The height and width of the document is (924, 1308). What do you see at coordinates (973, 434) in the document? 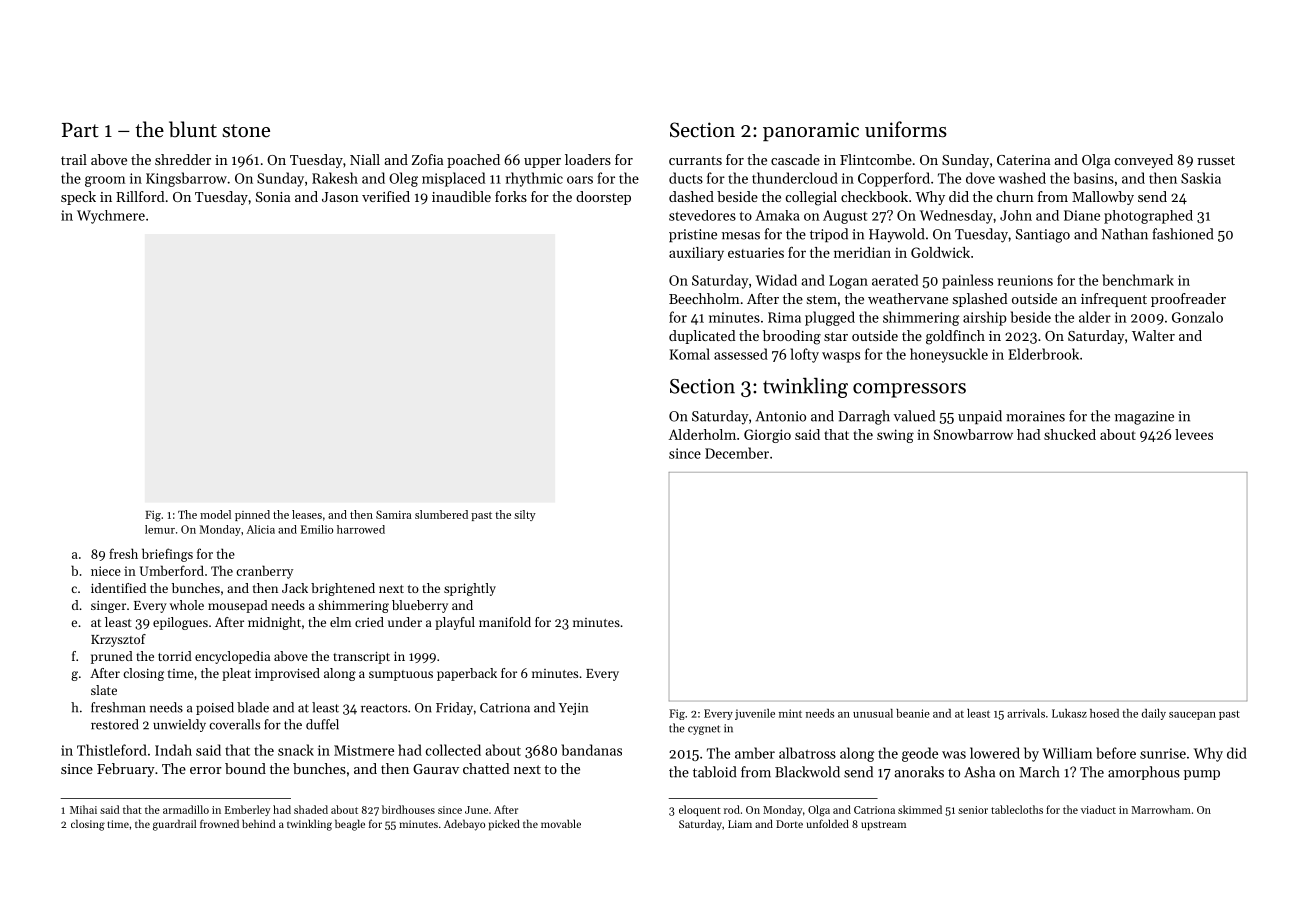
I see `Snowbarrow` at bounding box center [973, 434].
